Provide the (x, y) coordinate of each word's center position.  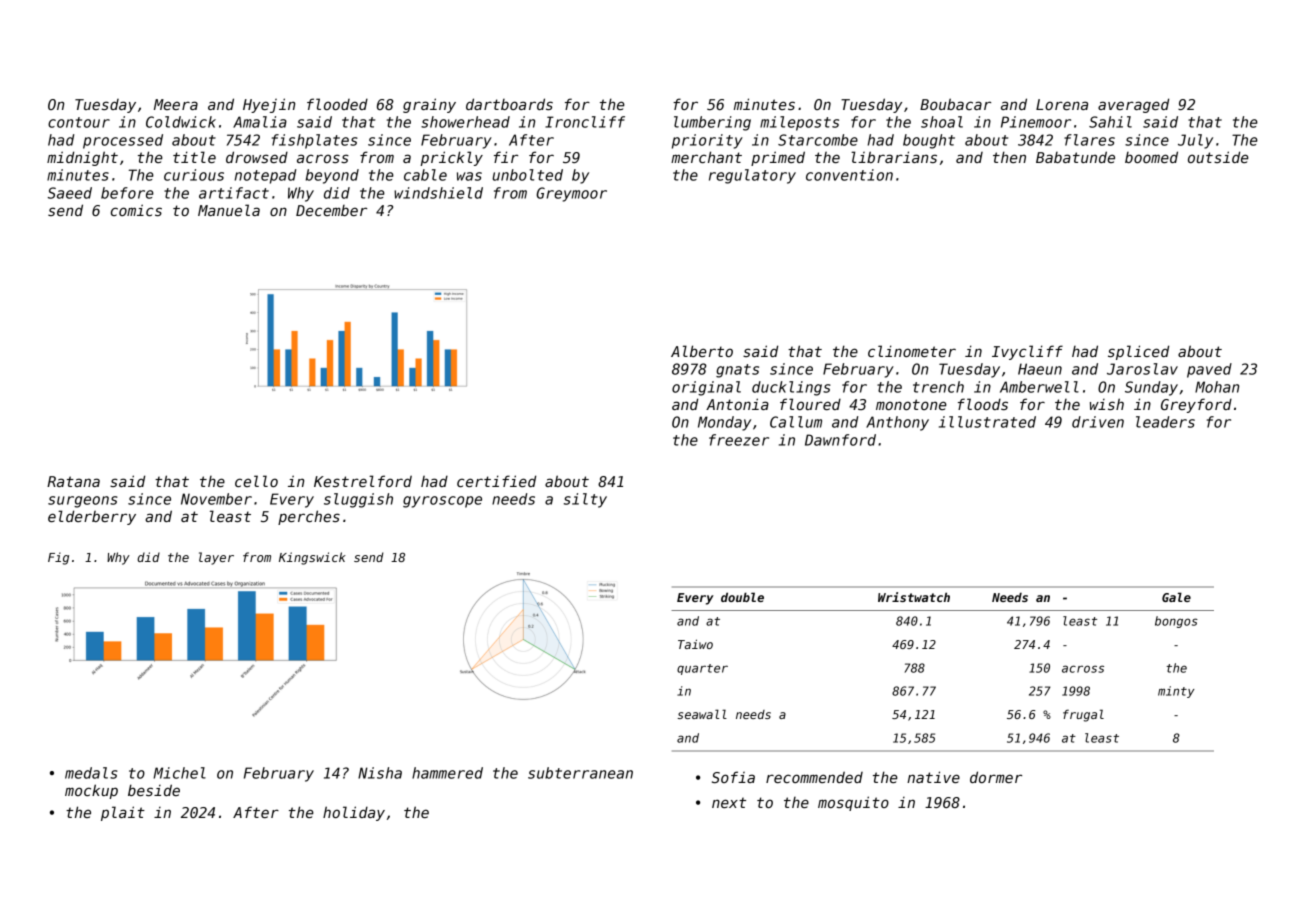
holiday (354, 813)
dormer (996, 777)
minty (1176, 692)
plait (123, 813)
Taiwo (695, 644)
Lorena (1062, 104)
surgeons (83, 502)
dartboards (509, 104)
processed (123, 141)
